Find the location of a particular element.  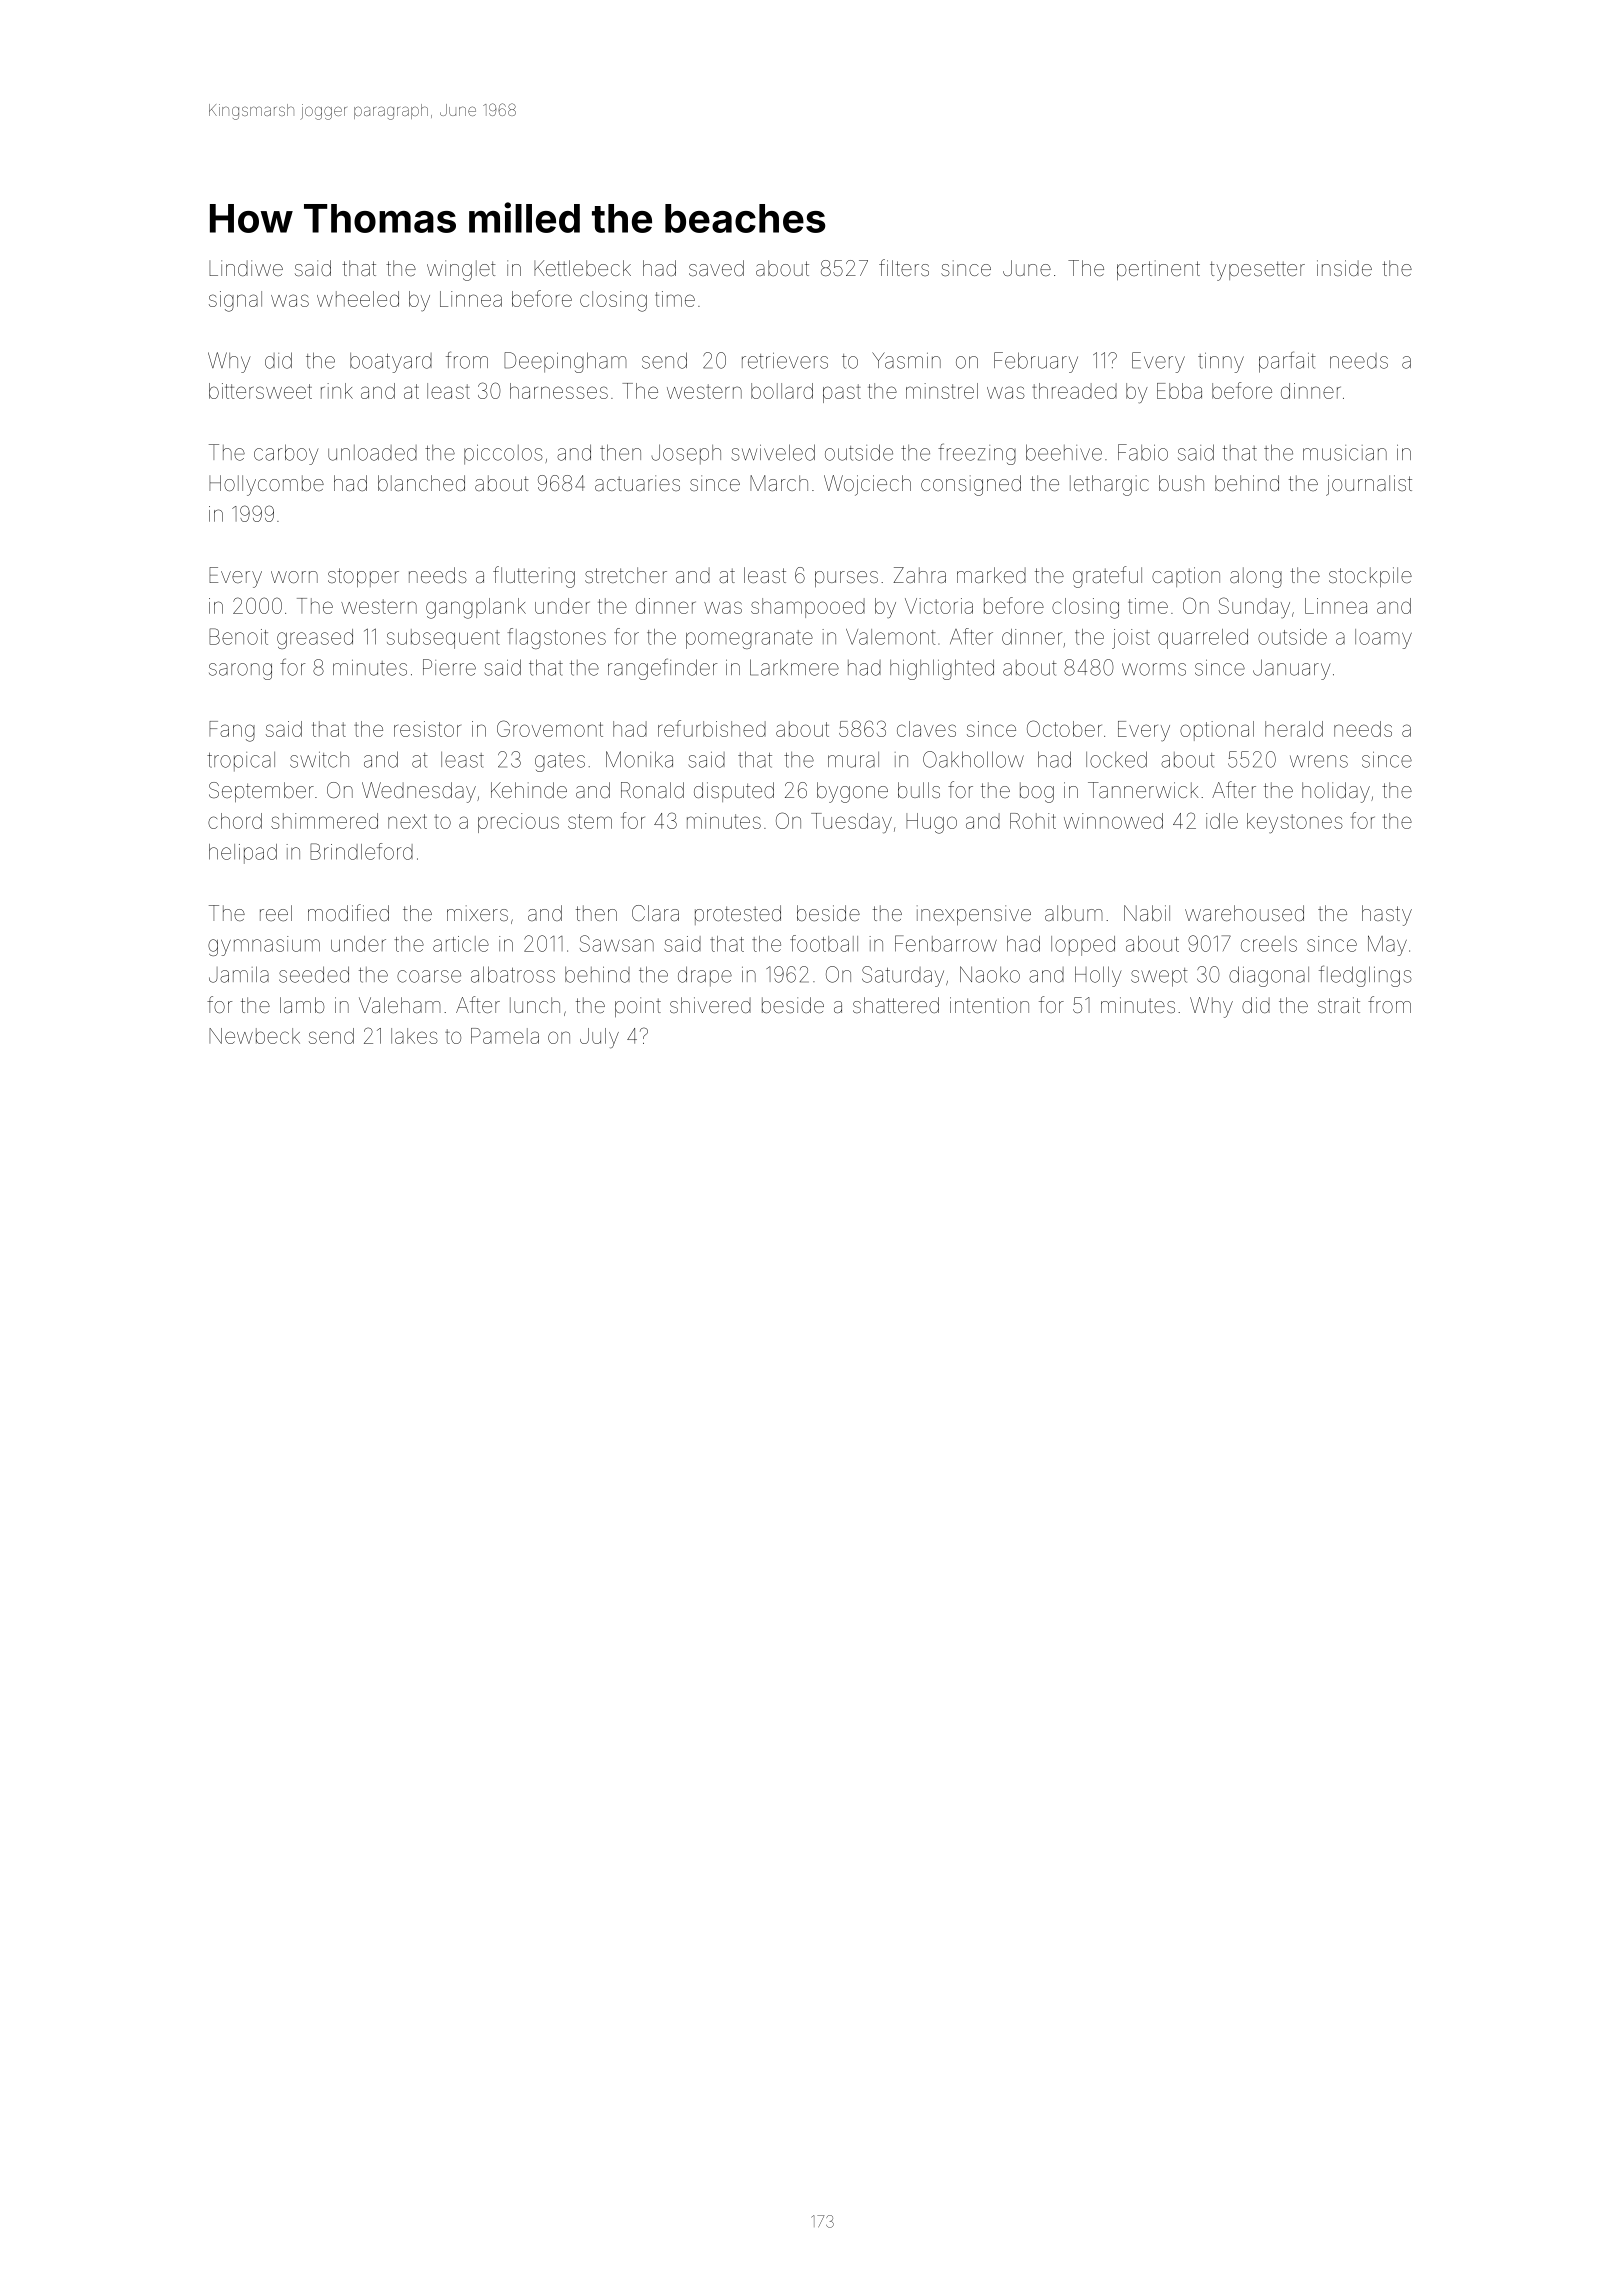

strait is located at coordinates (1339, 1005).
